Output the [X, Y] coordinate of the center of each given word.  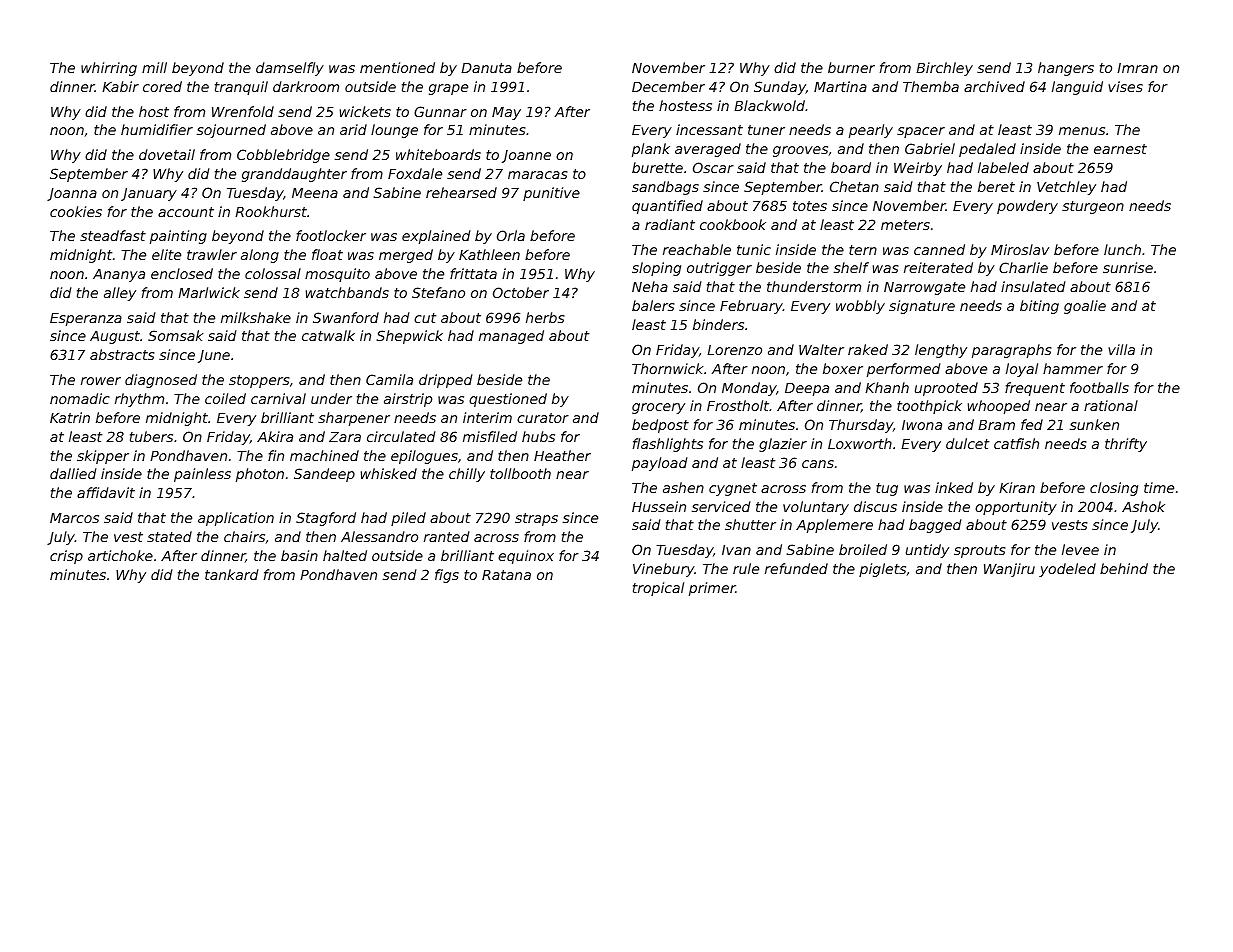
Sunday [780, 88]
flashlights [668, 445]
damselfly [290, 69]
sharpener [354, 419]
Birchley [944, 69]
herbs [545, 317]
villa [1121, 349]
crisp [66, 557]
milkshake [256, 317]
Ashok [1143, 506]
